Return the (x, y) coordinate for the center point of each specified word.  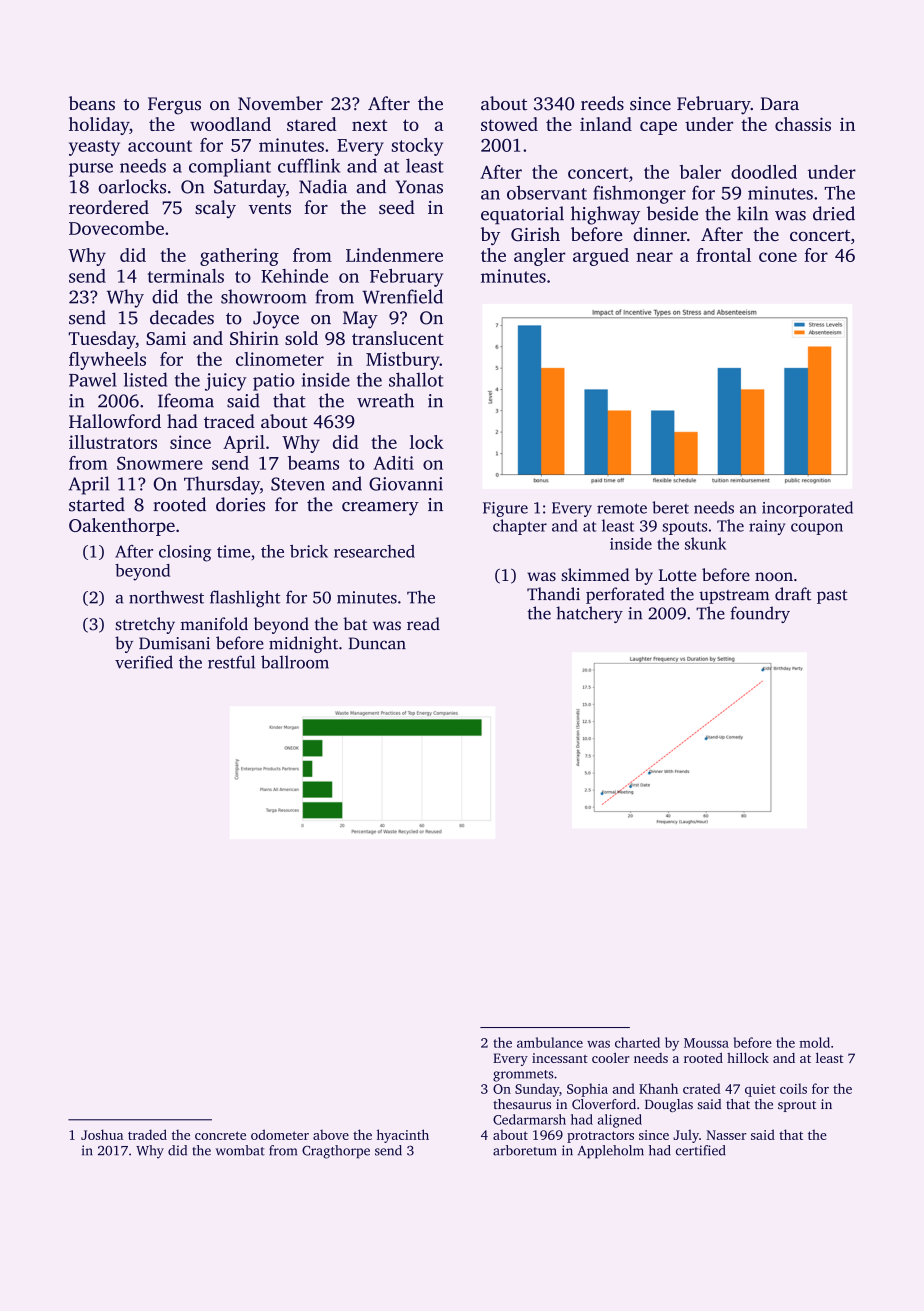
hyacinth (403, 1136)
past (832, 597)
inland (606, 124)
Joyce (276, 320)
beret (670, 507)
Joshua (102, 1134)
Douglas (669, 1105)
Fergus (174, 106)
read (423, 624)
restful (231, 662)
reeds (602, 103)
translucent (398, 338)
